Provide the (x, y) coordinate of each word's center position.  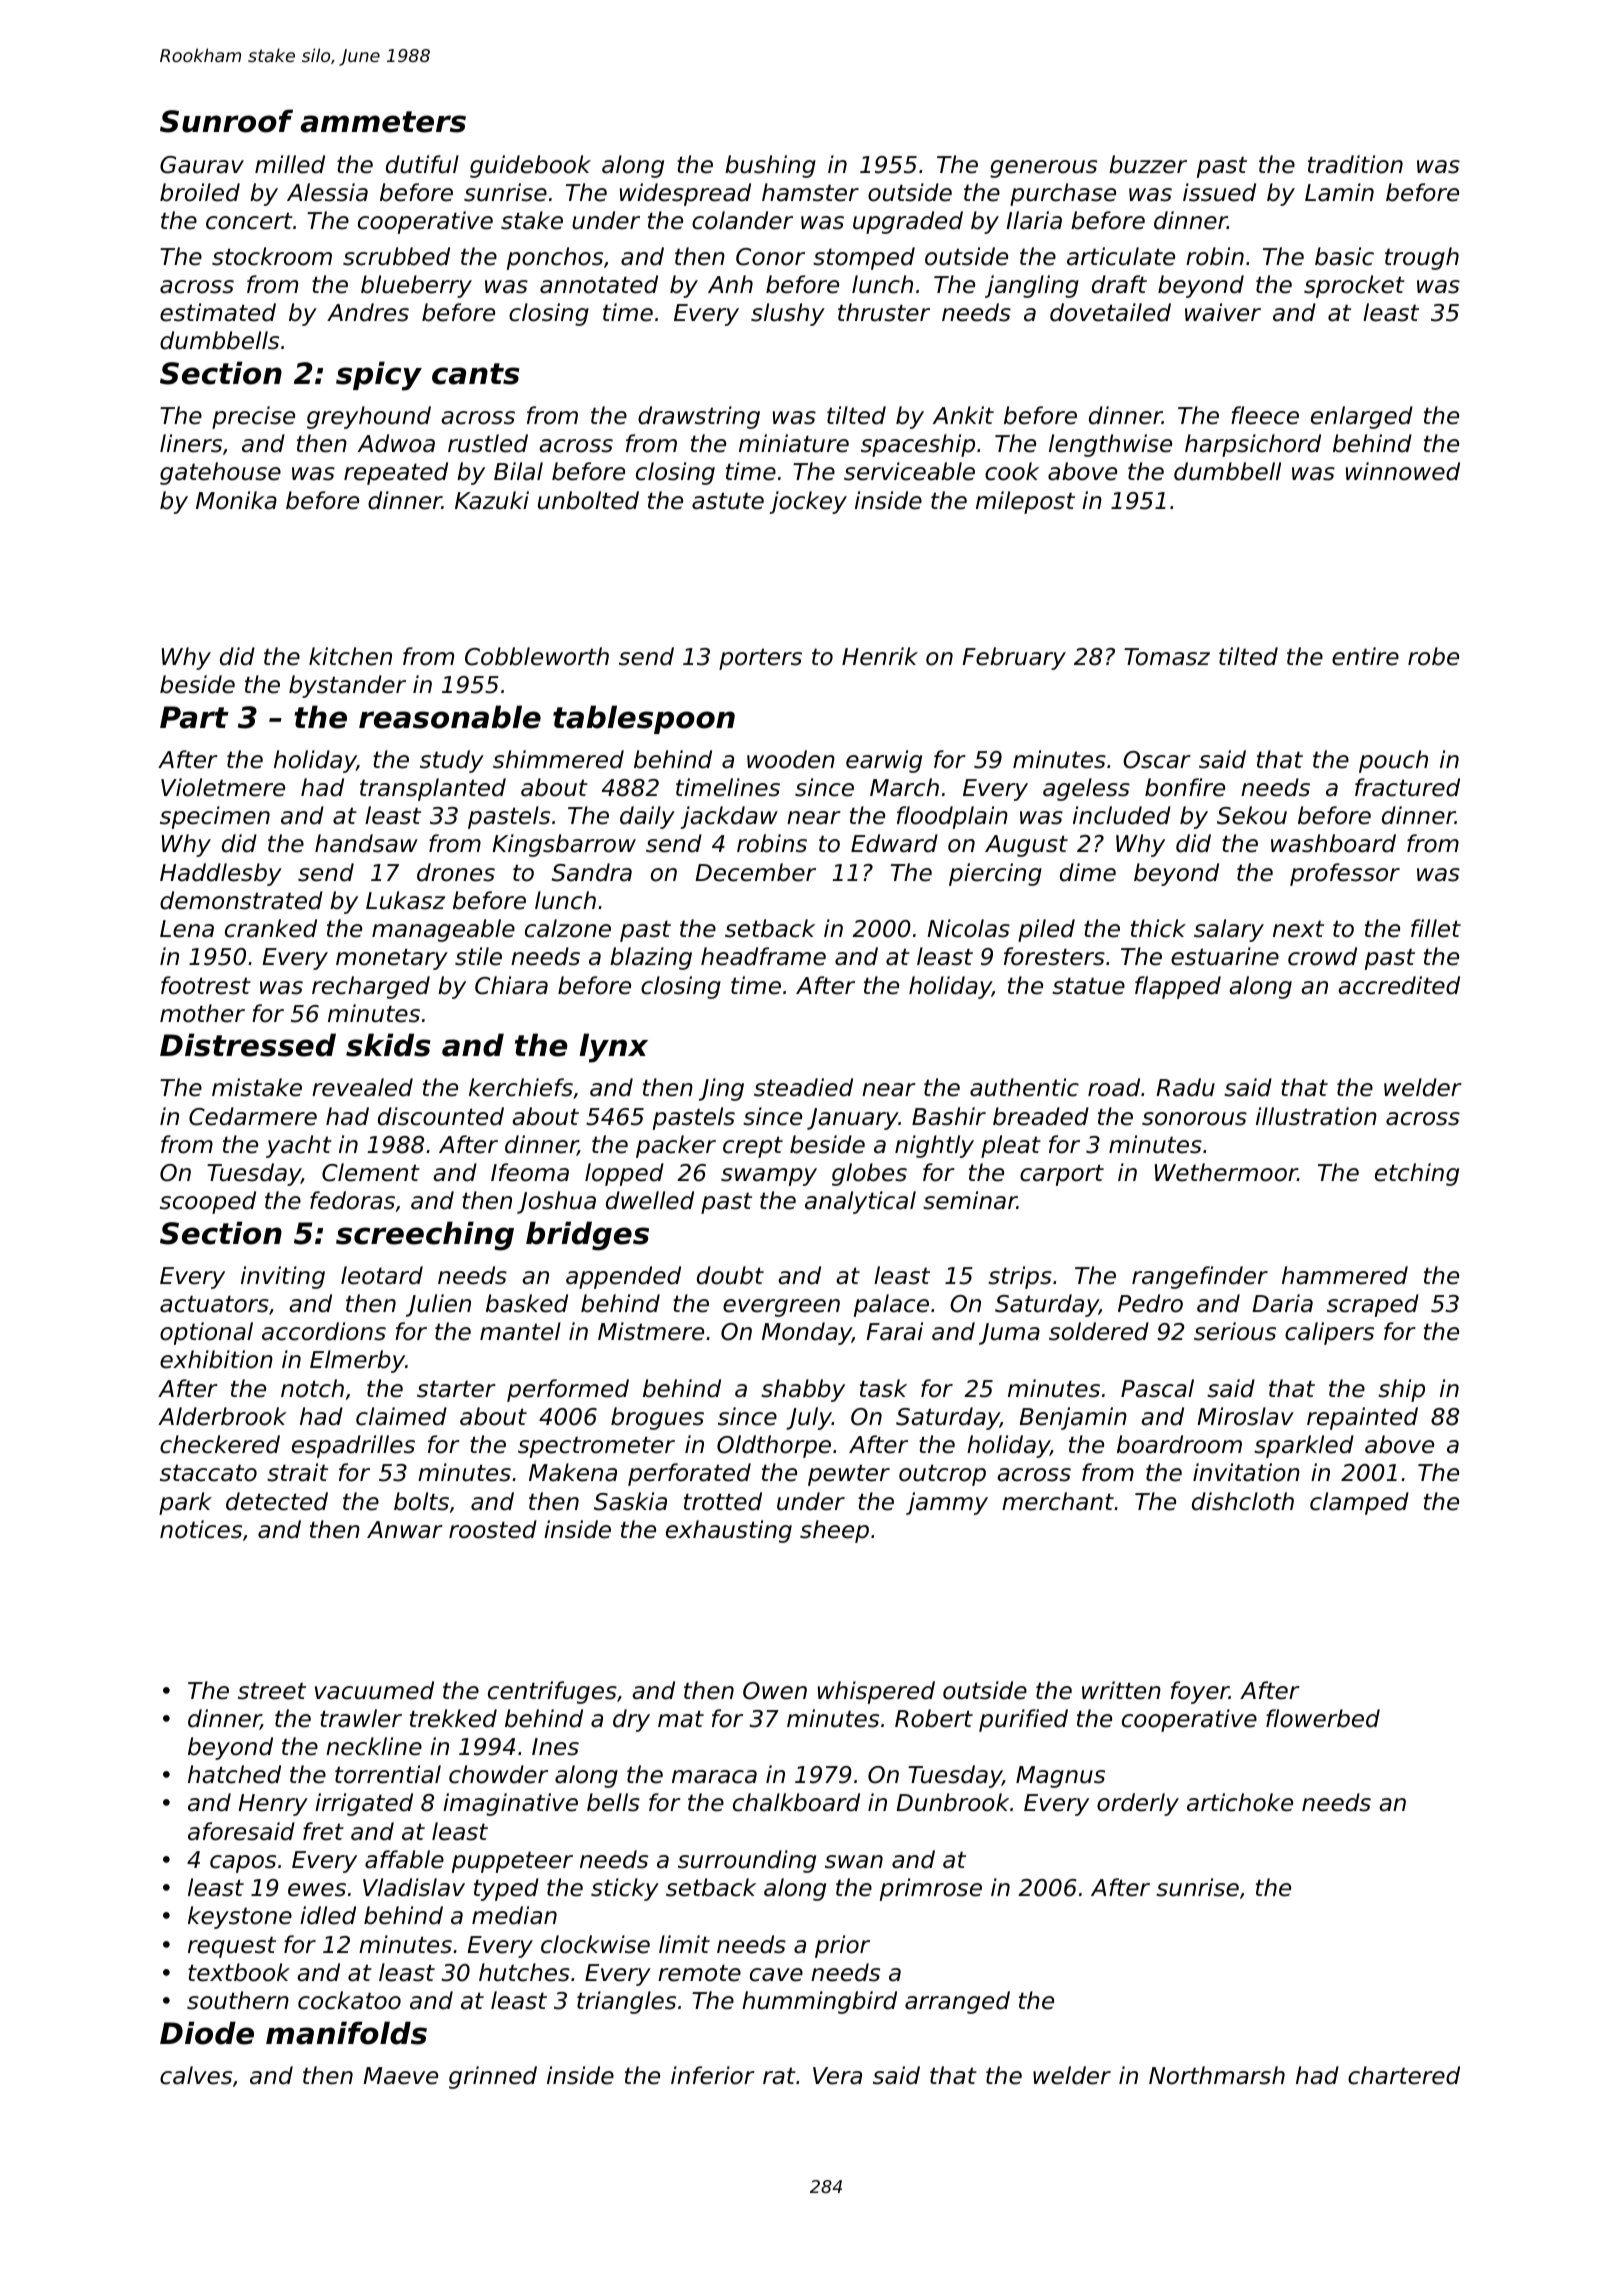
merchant (1058, 1501)
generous (1043, 169)
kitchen (350, 656)
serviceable (909, 471)
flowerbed (1323, 1718)
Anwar (405, 1530)
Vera (837, 2076)
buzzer (1148, 164)
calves (196, 2075)
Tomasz (1167, 657)
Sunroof (226, 121)
